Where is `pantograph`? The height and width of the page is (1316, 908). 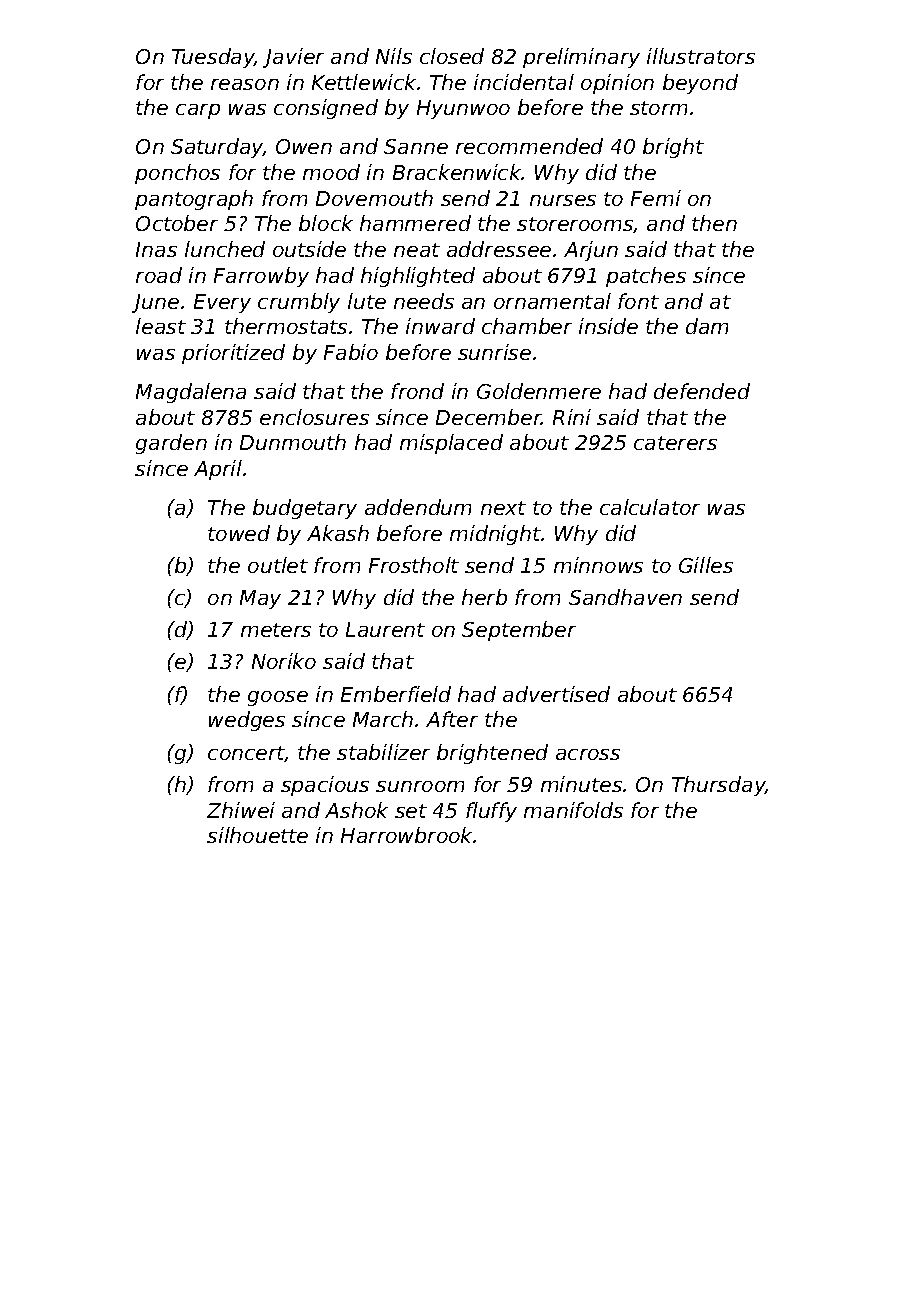 pantograph is located at coordinates (194, 200).
